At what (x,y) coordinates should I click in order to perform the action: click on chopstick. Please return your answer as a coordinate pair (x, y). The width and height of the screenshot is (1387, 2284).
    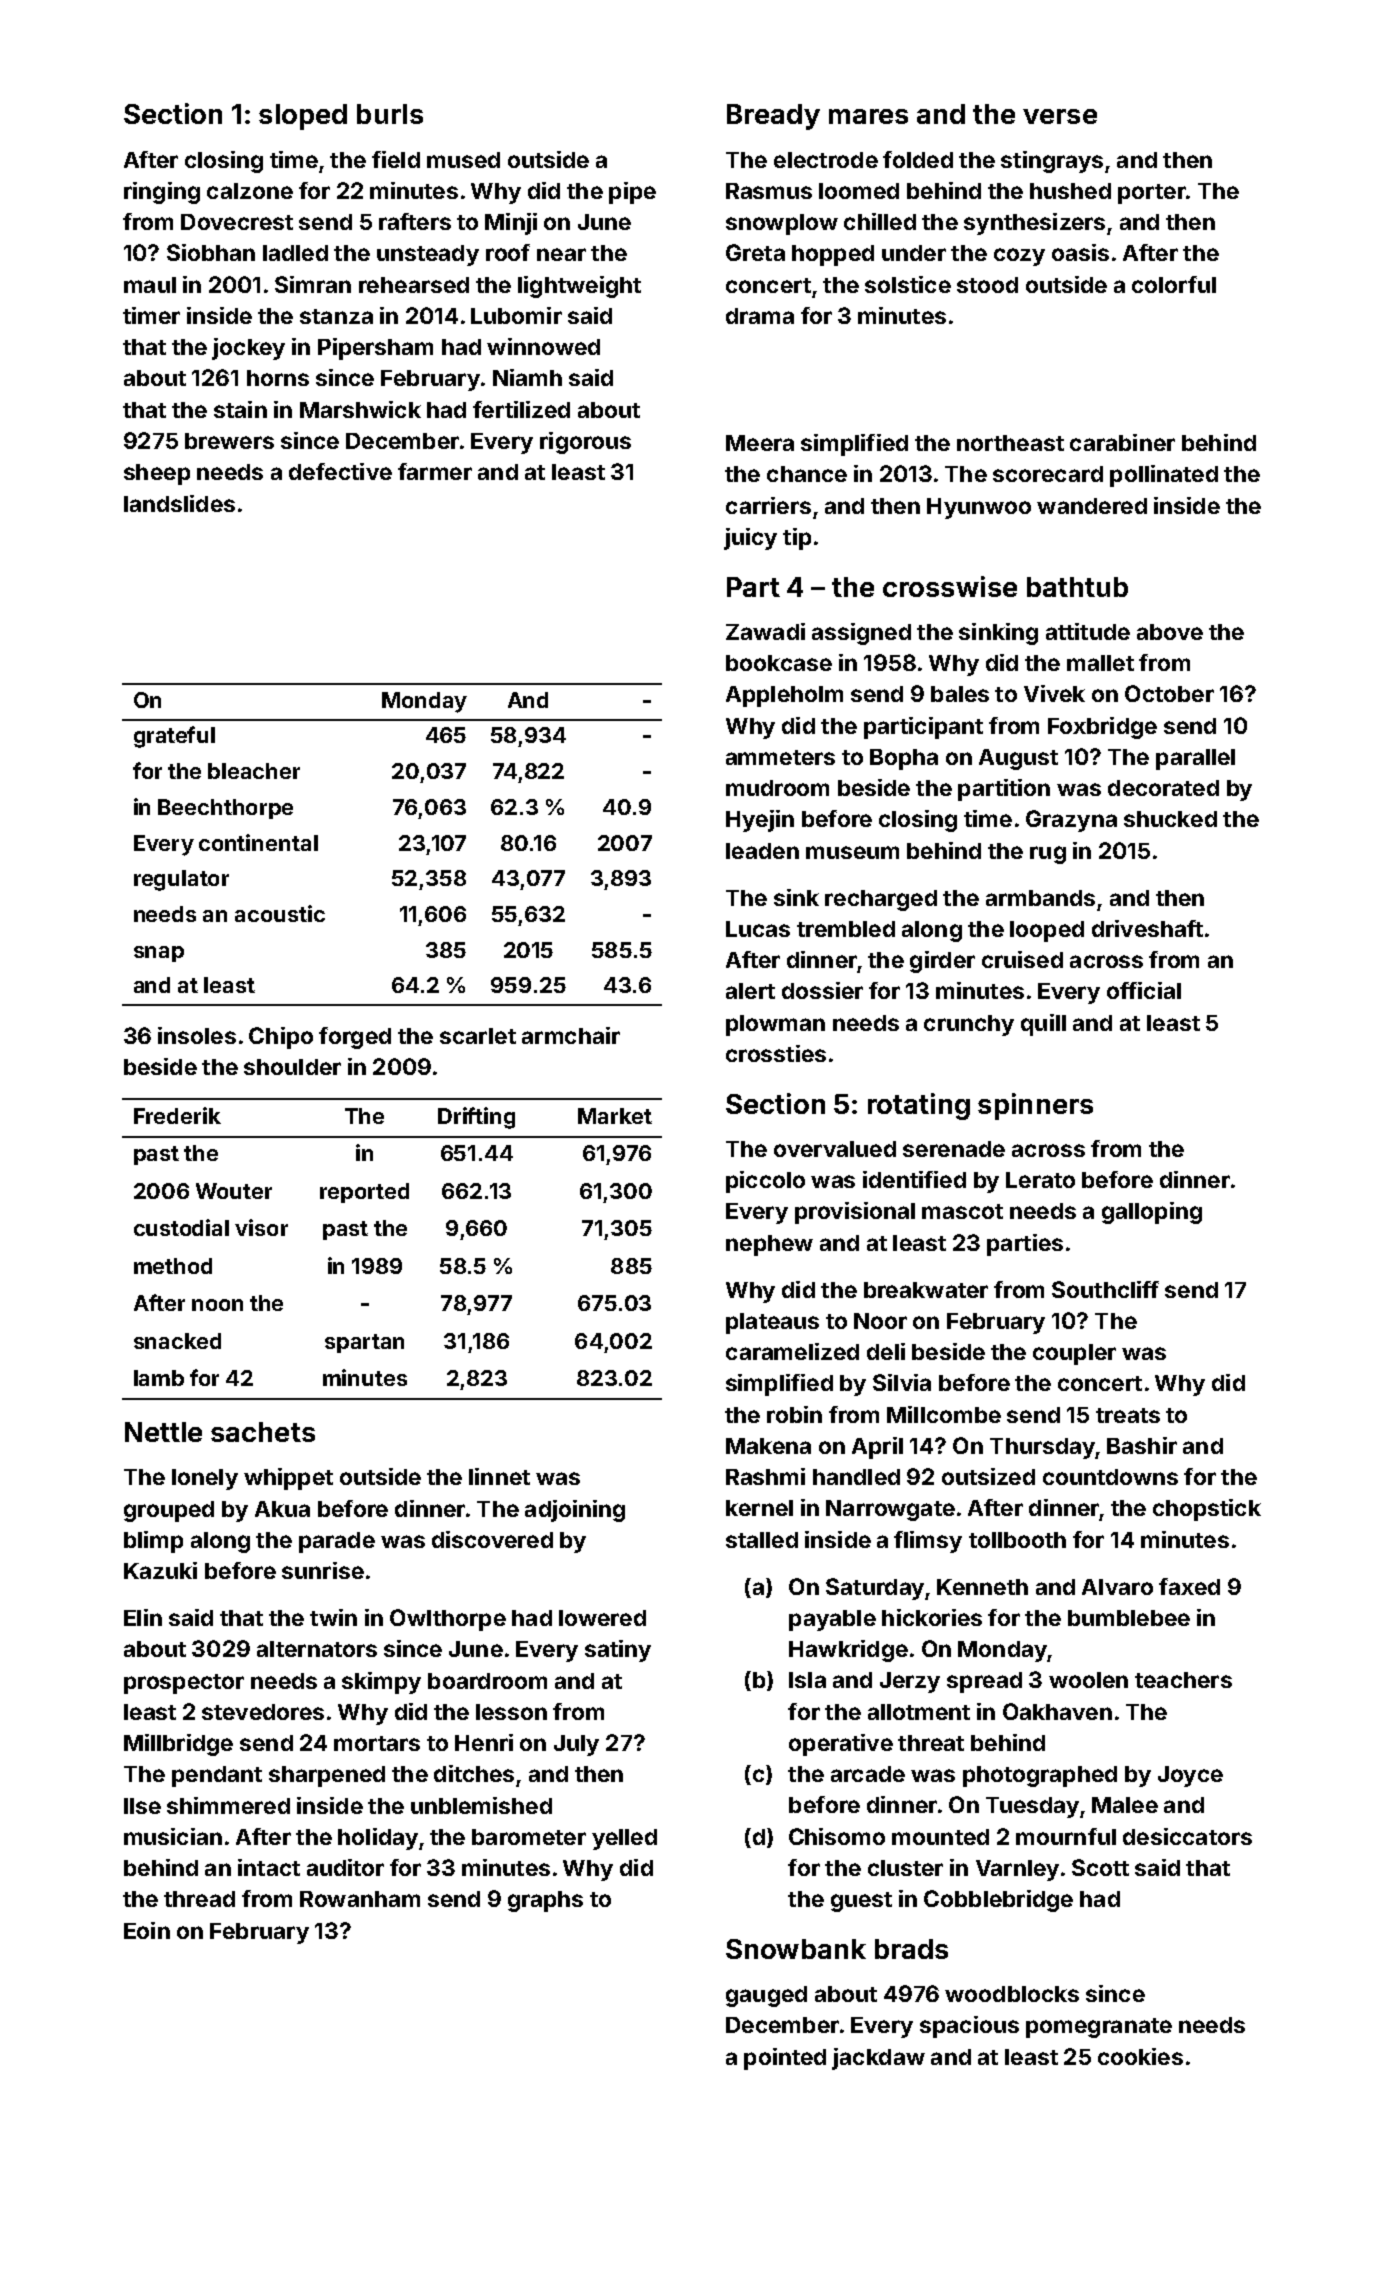
    Looking at the image, I should click on (1207, 1510).
